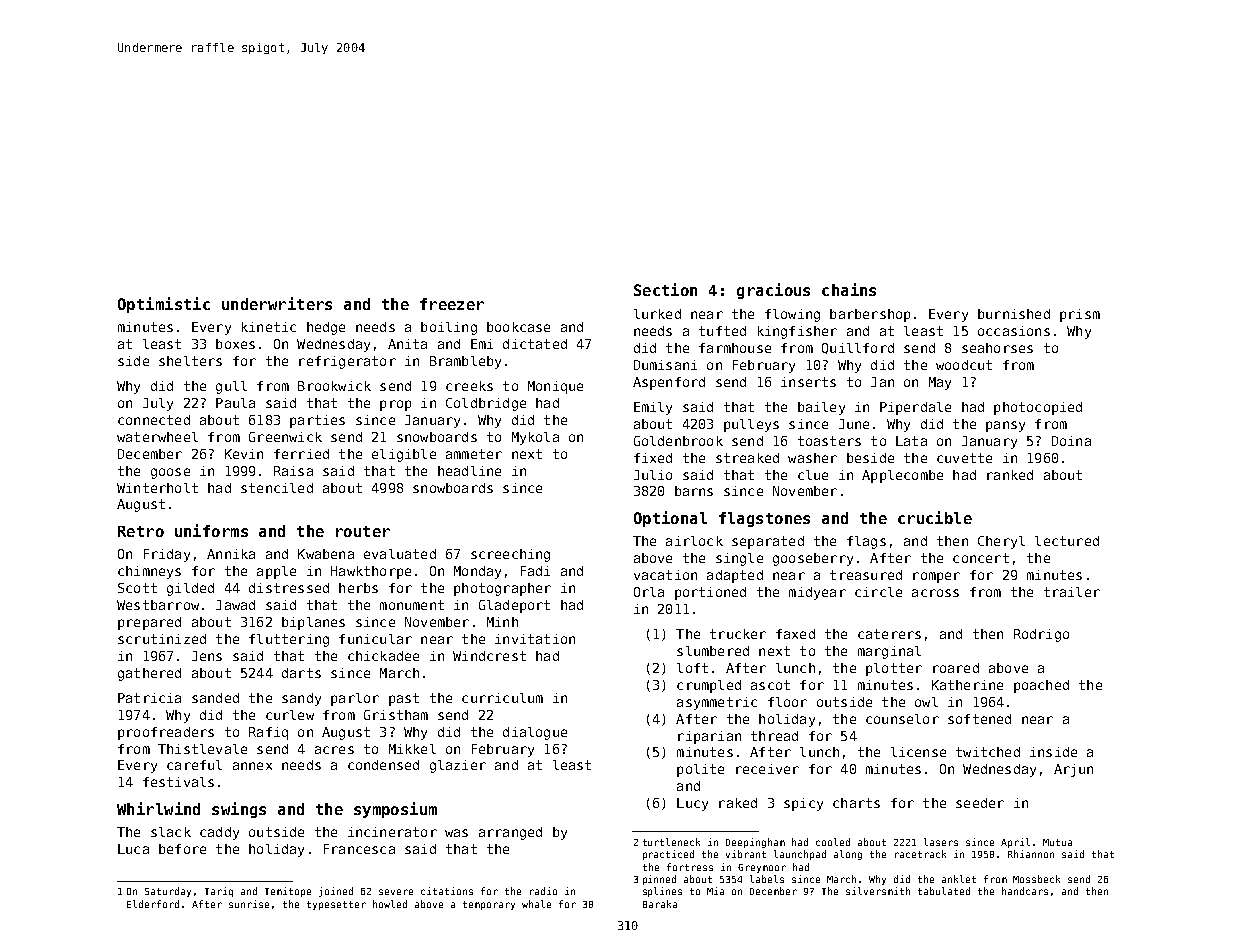 The height and width of the document is (952, 1233). I want to click on seahorses, so click(997, 348).
